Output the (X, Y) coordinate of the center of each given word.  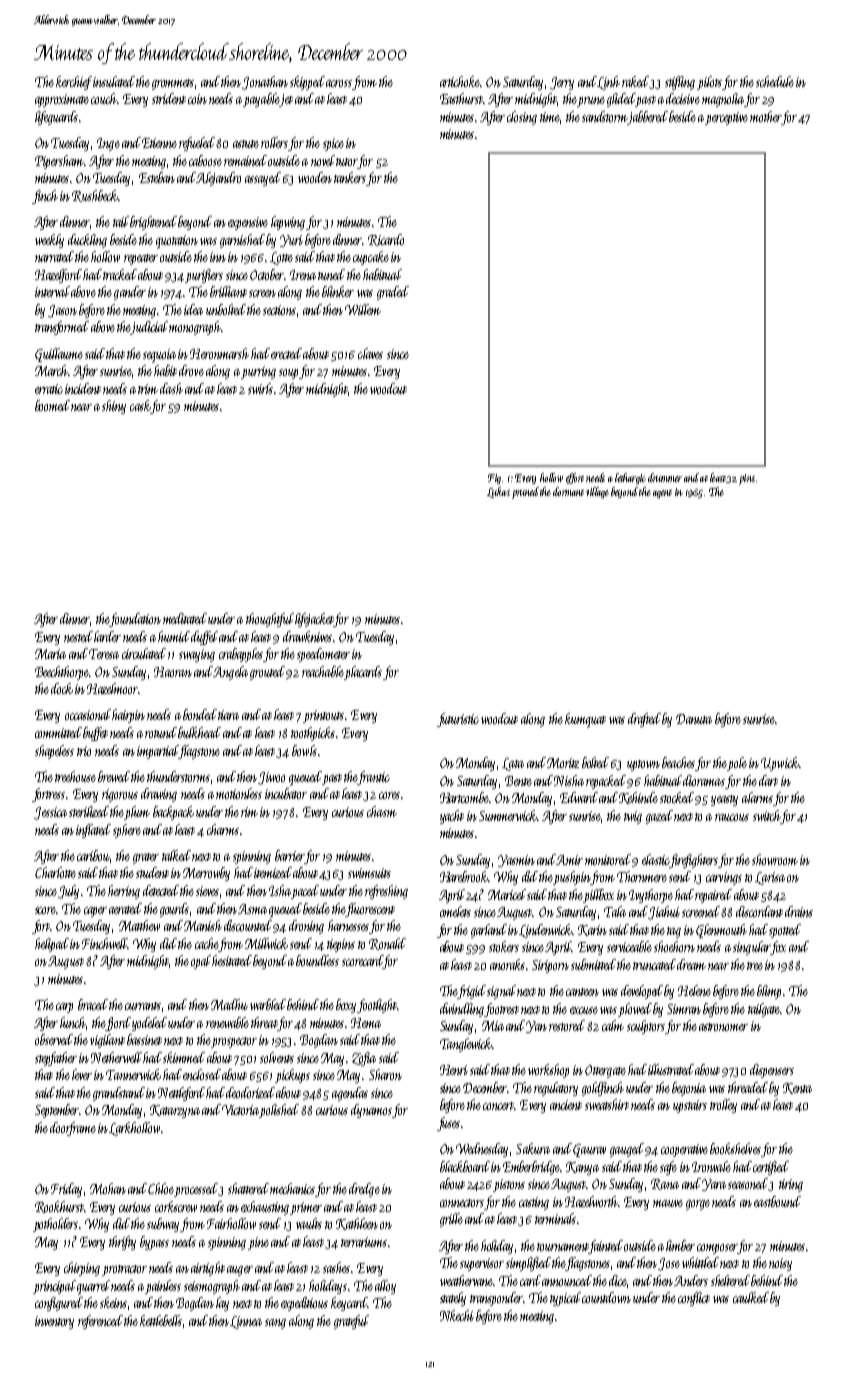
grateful (351, 1322)
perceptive (726, 118)
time (550, 117)
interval (52, 291)
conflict (694, 1299)
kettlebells (161, 1320)
